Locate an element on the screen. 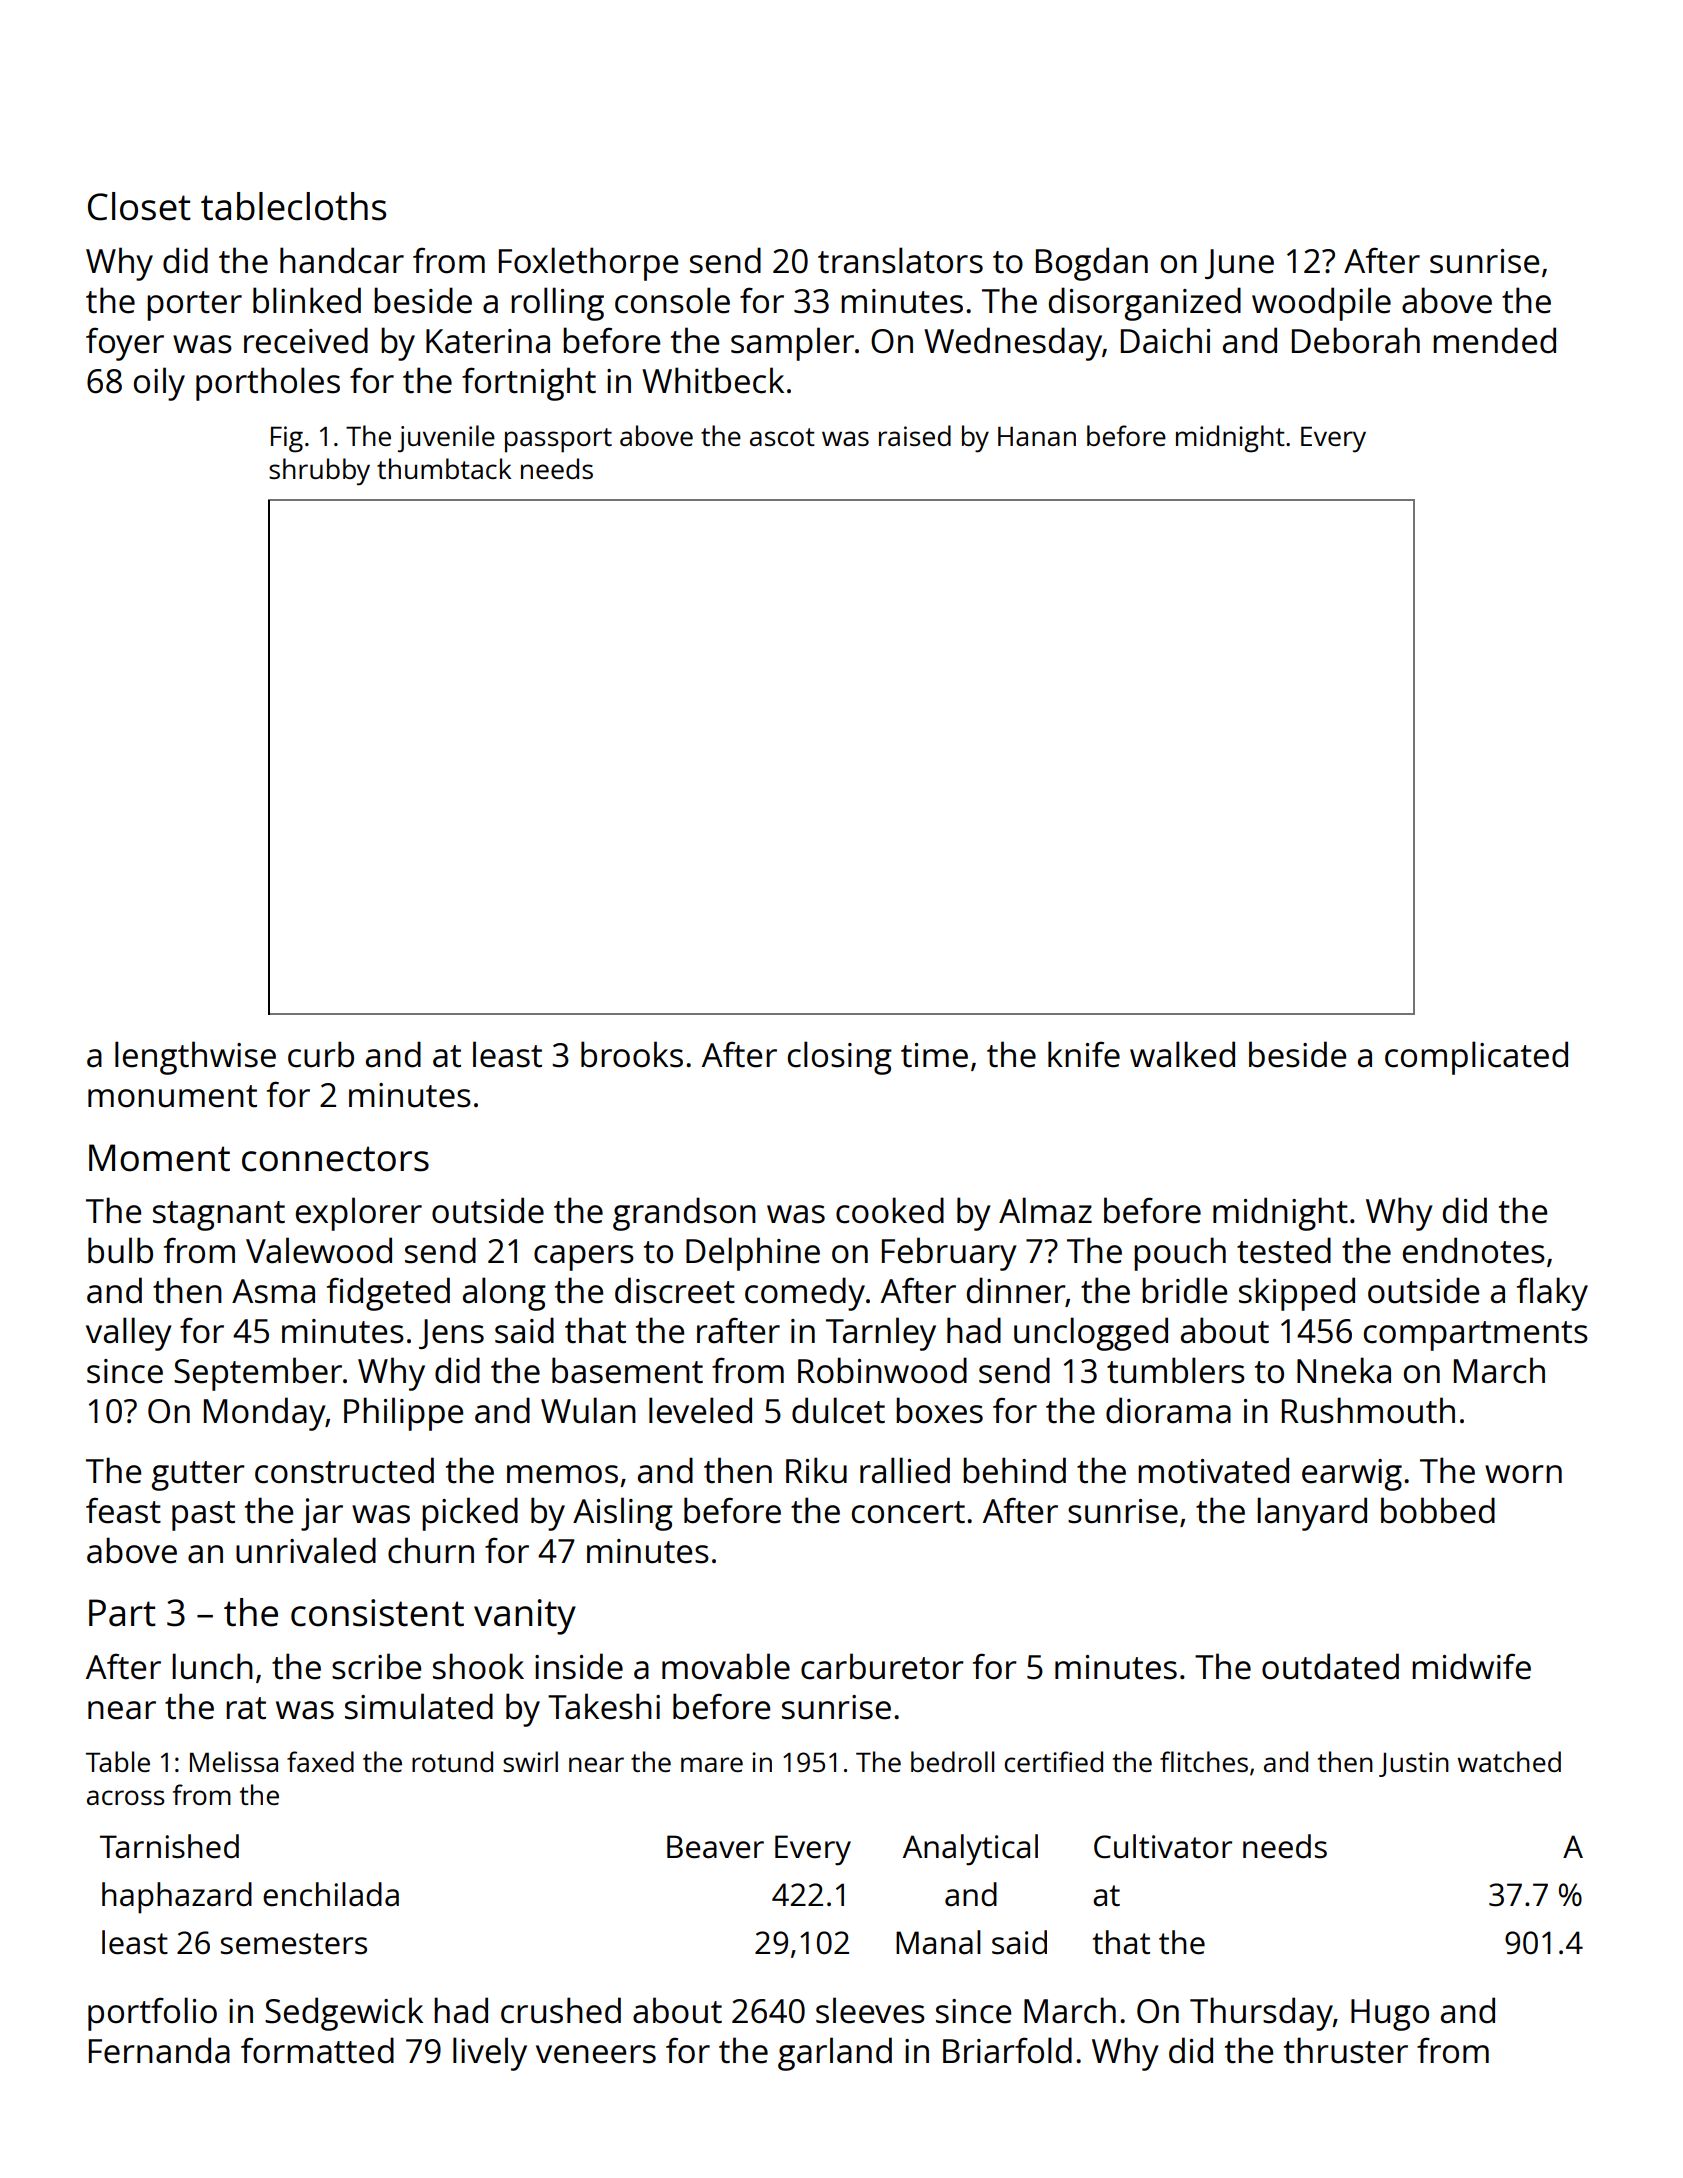  June is located at coordinates (1239, 264).
